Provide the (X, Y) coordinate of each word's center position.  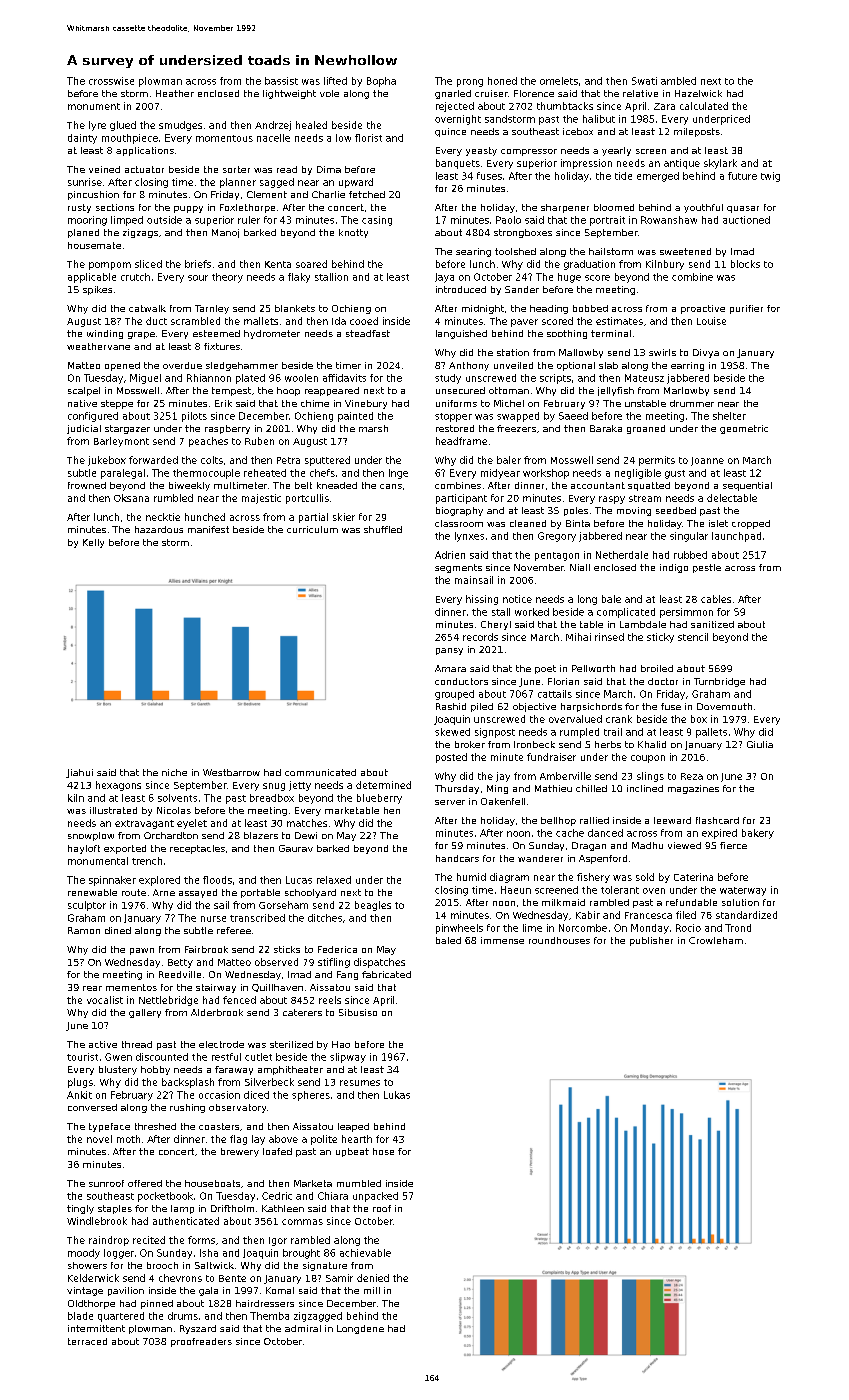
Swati (644, 81)
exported (125, 849)
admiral (303, 1328)
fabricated (386, 974)
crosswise (111, 81)
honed (502, 81)
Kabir (588, 915)
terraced (87, 1341)
